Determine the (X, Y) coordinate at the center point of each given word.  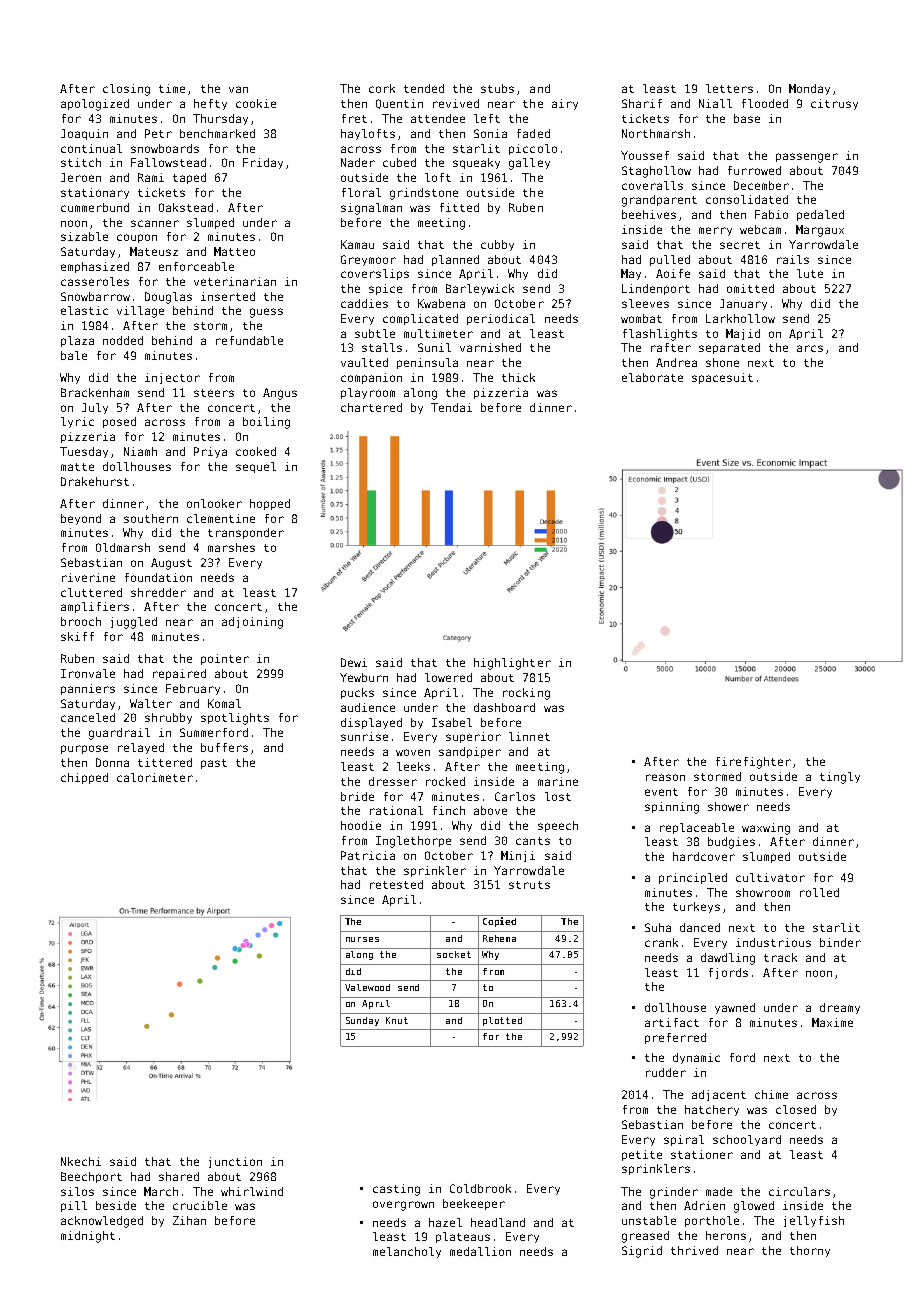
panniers (88, 689)
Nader (358, 162)
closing (126, 90)
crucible (200, 1205)
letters (729, 88)
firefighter (753, 763)
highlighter (512, 664)
